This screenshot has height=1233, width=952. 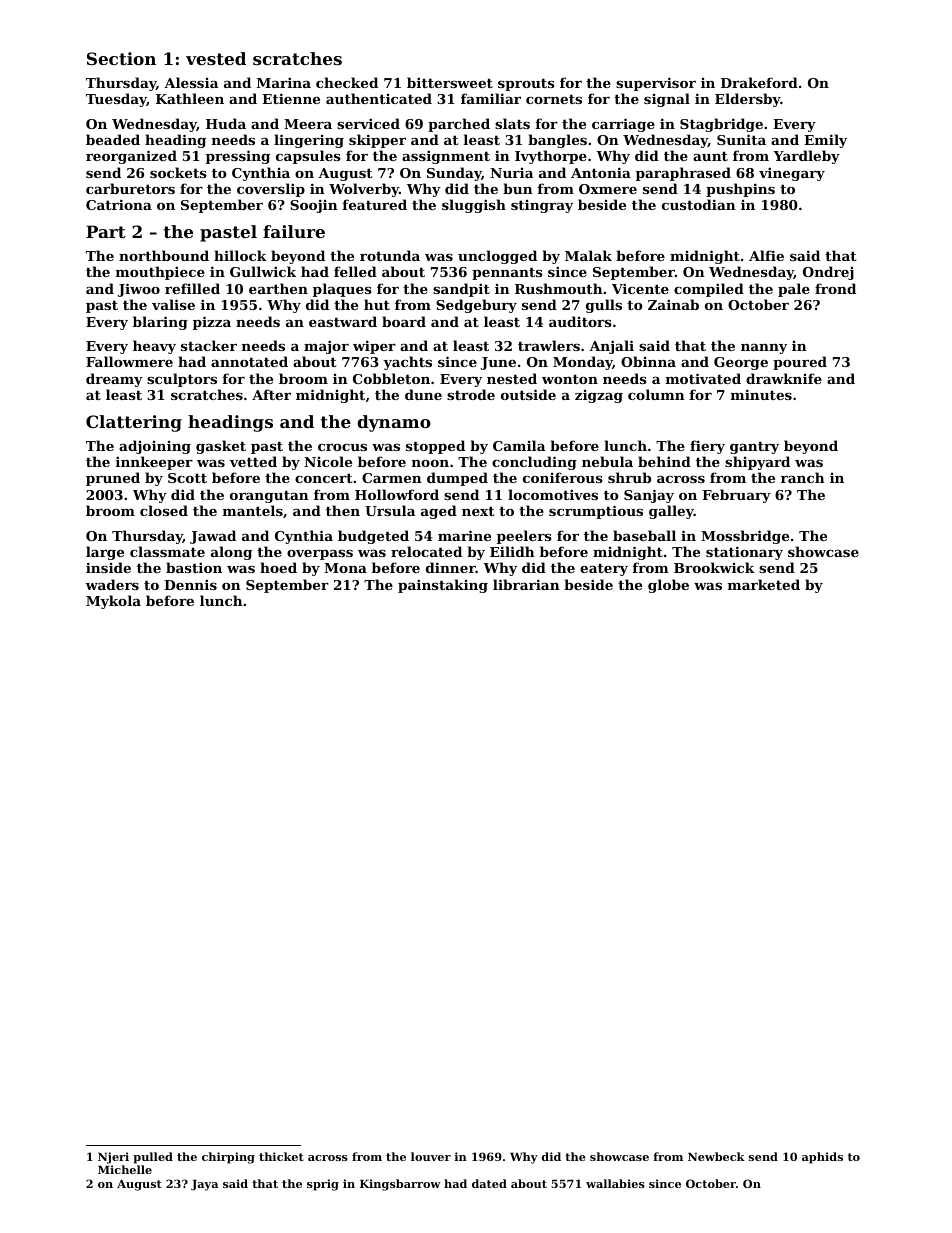 I want to click on sprig, so click(x=323, y=1185).
